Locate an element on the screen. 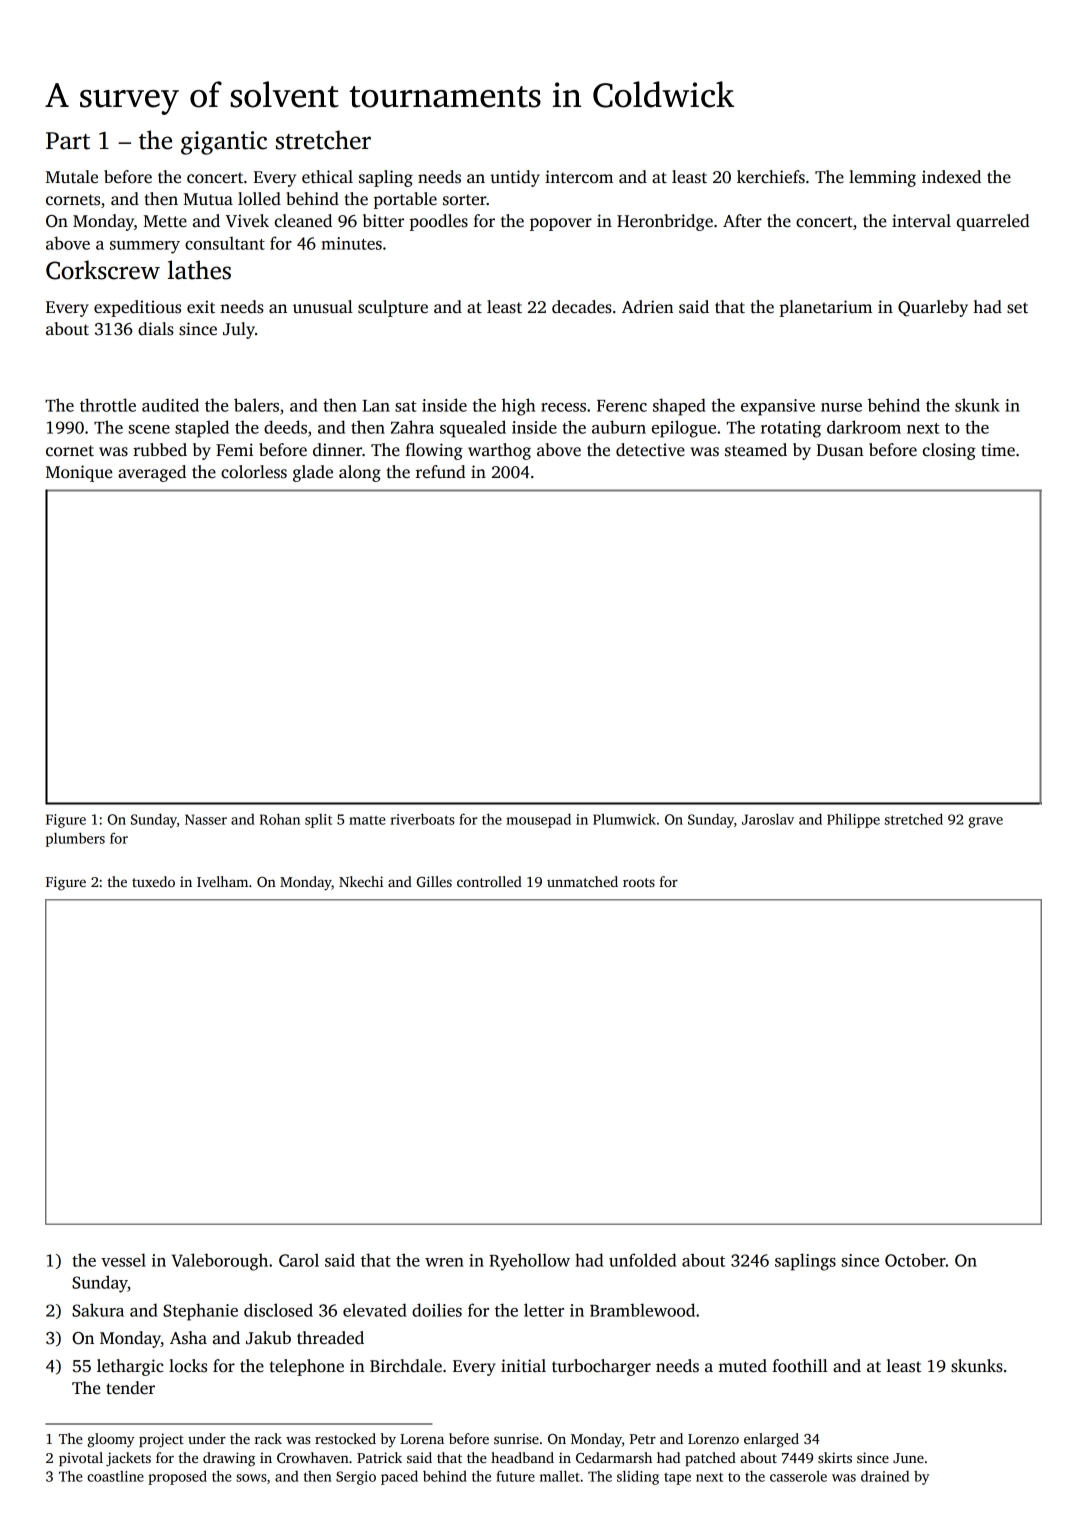 The image size is (1087, 1537). indexed is located at coordinates (951, 177).
